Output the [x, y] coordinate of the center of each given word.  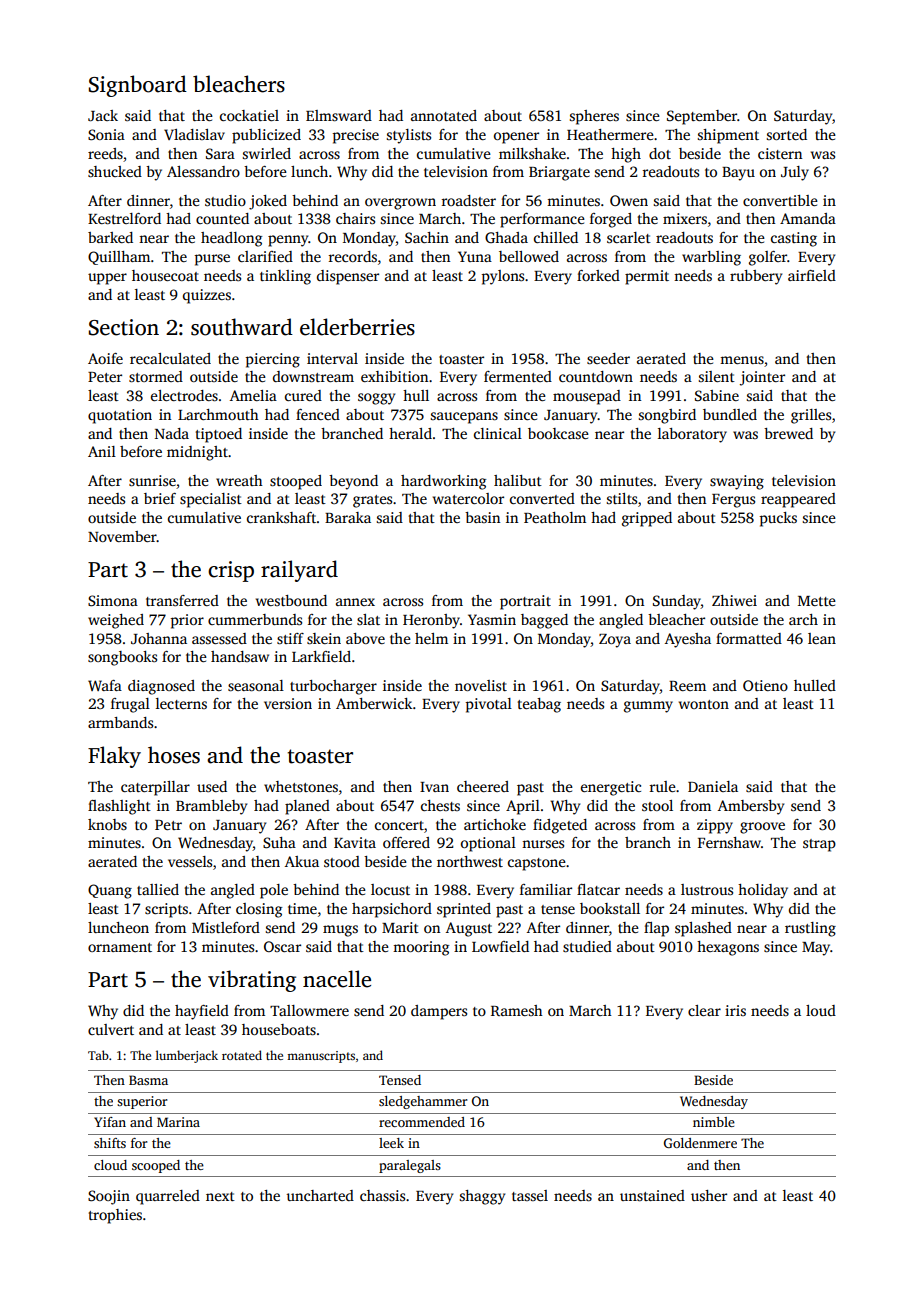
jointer [762, 378]
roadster [469, 200]
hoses [174, 755]
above [365, 638]
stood [342, 861]
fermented [518, 376]
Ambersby [751, 807]
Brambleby [211, 807]
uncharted [320, 1195]
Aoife [105, 358]
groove [762, 828]
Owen [629, 200]
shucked [115, 171]
